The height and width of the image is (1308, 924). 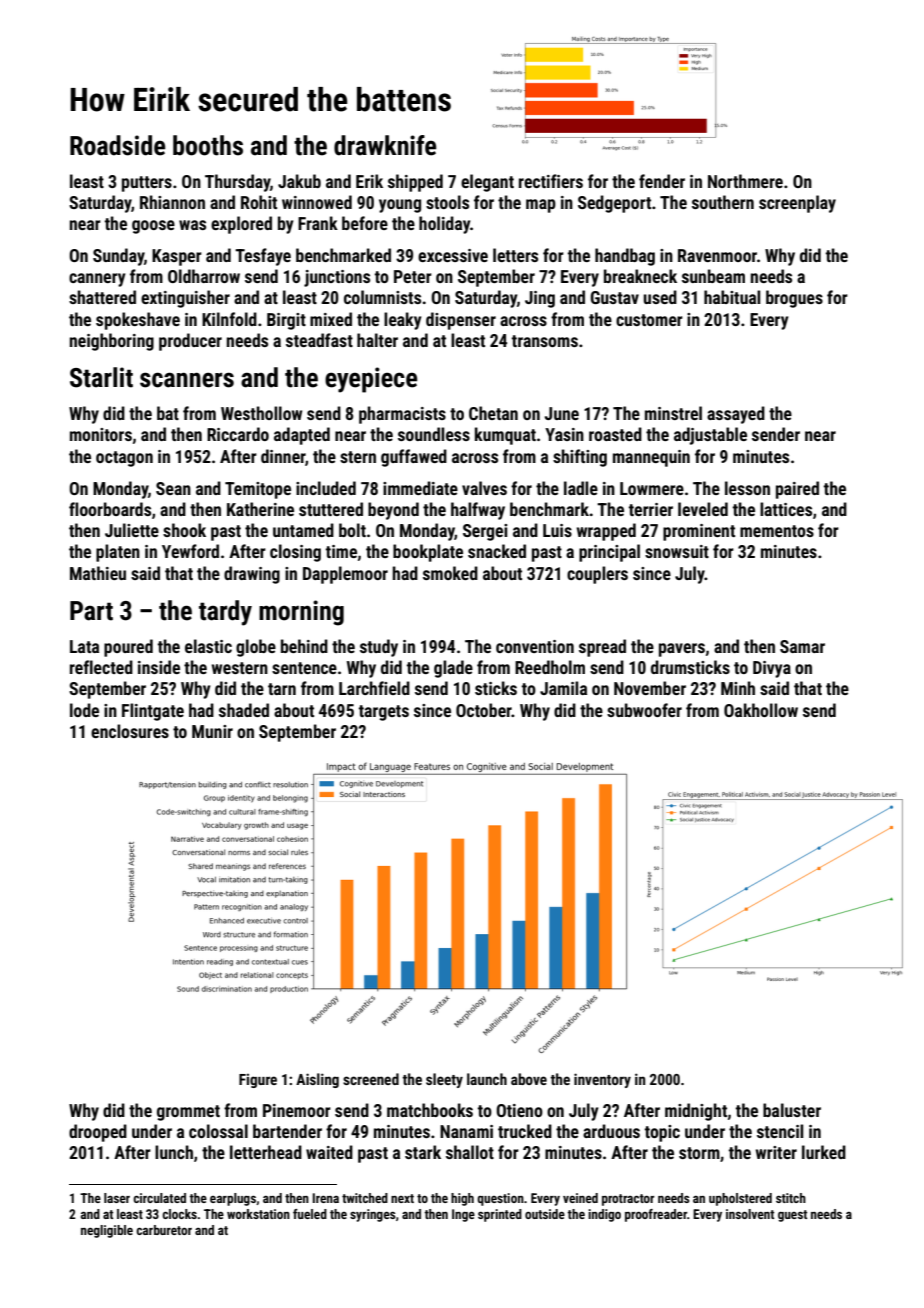 I want to click on platen, so click(x=118, y=553).
